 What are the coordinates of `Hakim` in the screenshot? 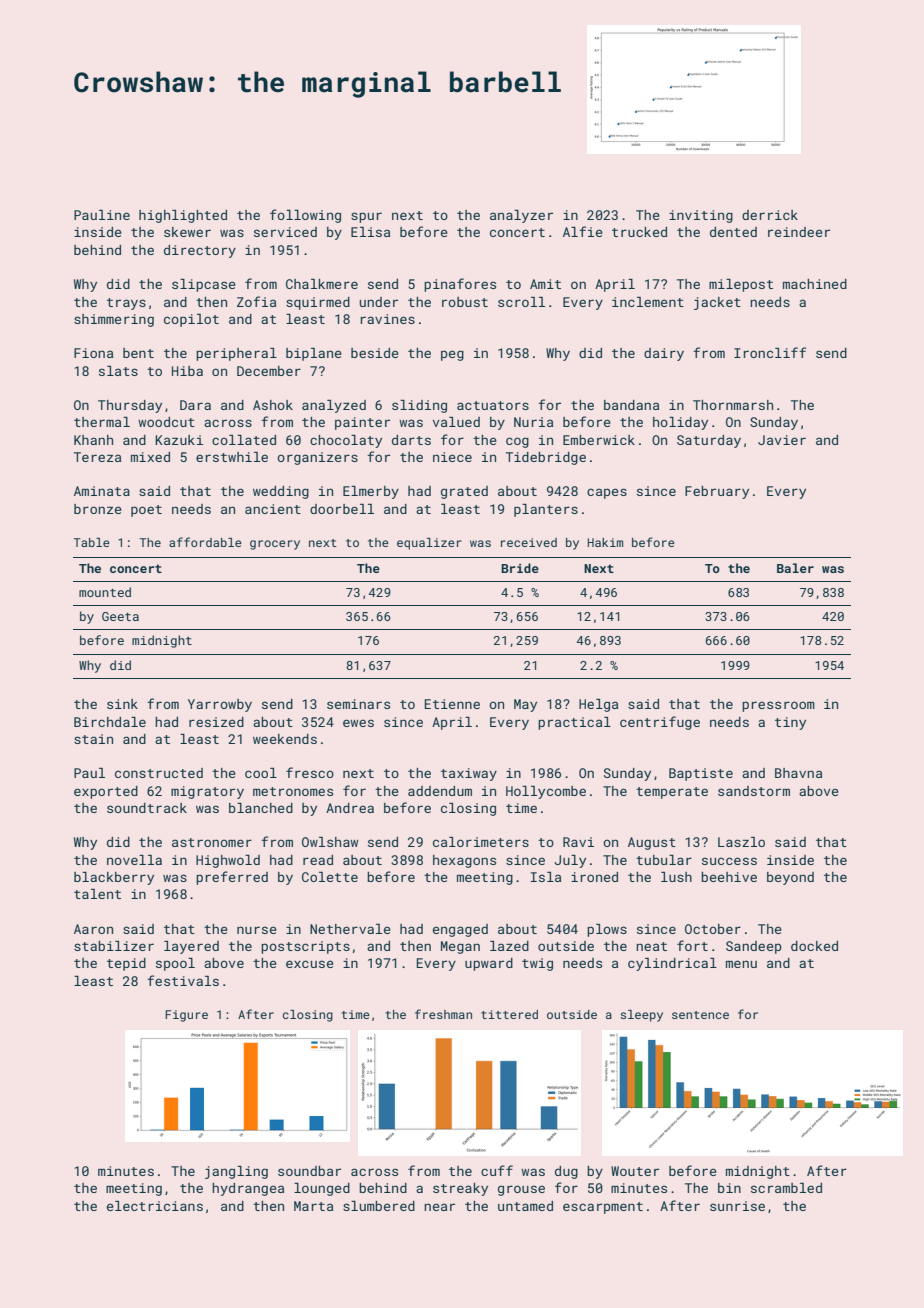 It's located at (605, 542).
